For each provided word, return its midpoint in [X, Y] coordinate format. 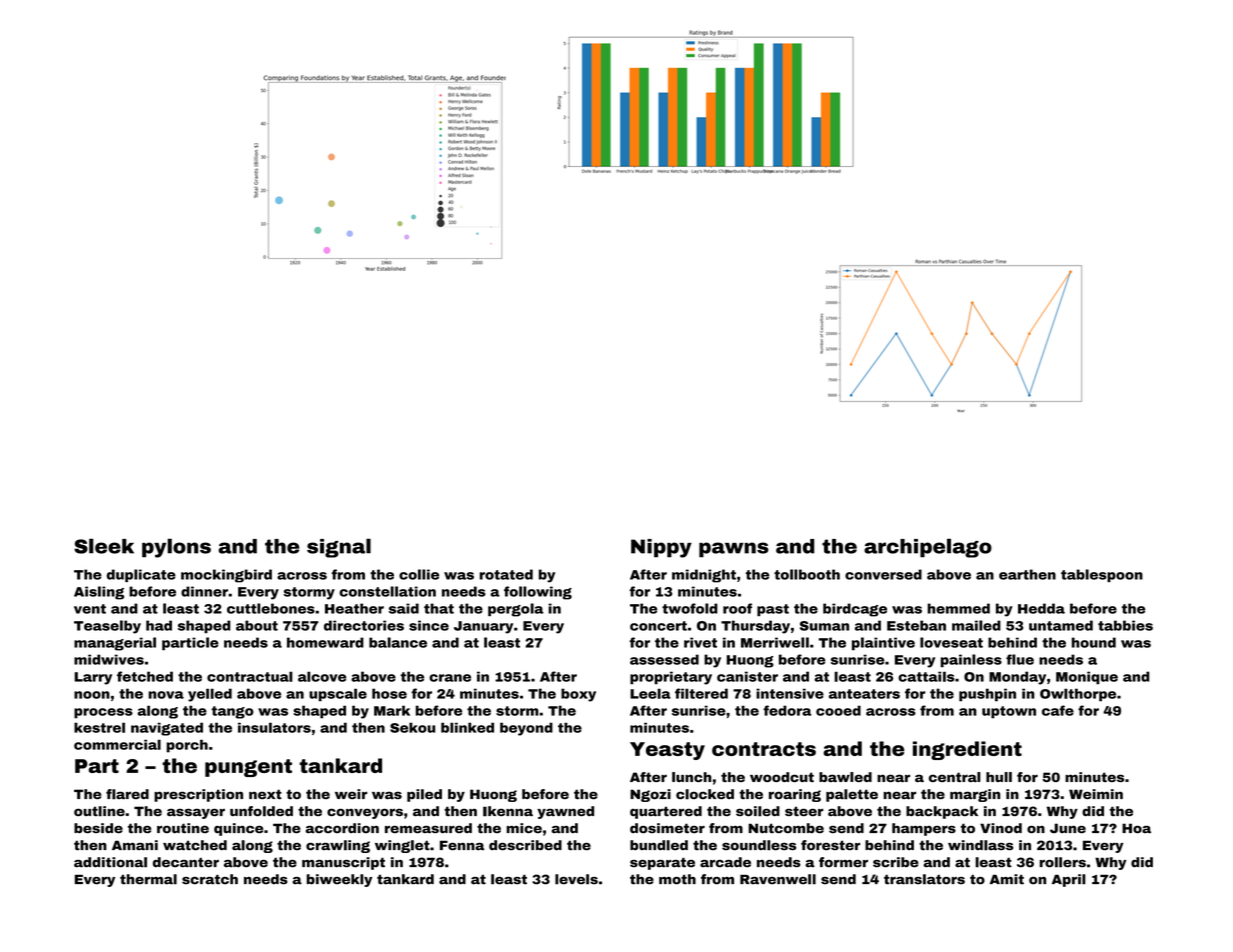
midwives [109, 659]
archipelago [928, 548]
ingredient [967, 750]
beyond [526, 729]
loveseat [951, 642]
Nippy [661, 548]
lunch [691, 777]
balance [398, 642]
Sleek [104, 546]
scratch [210, 879]
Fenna [462, 845]
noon [92, 695]
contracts [764, 749]
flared [127, 794]
